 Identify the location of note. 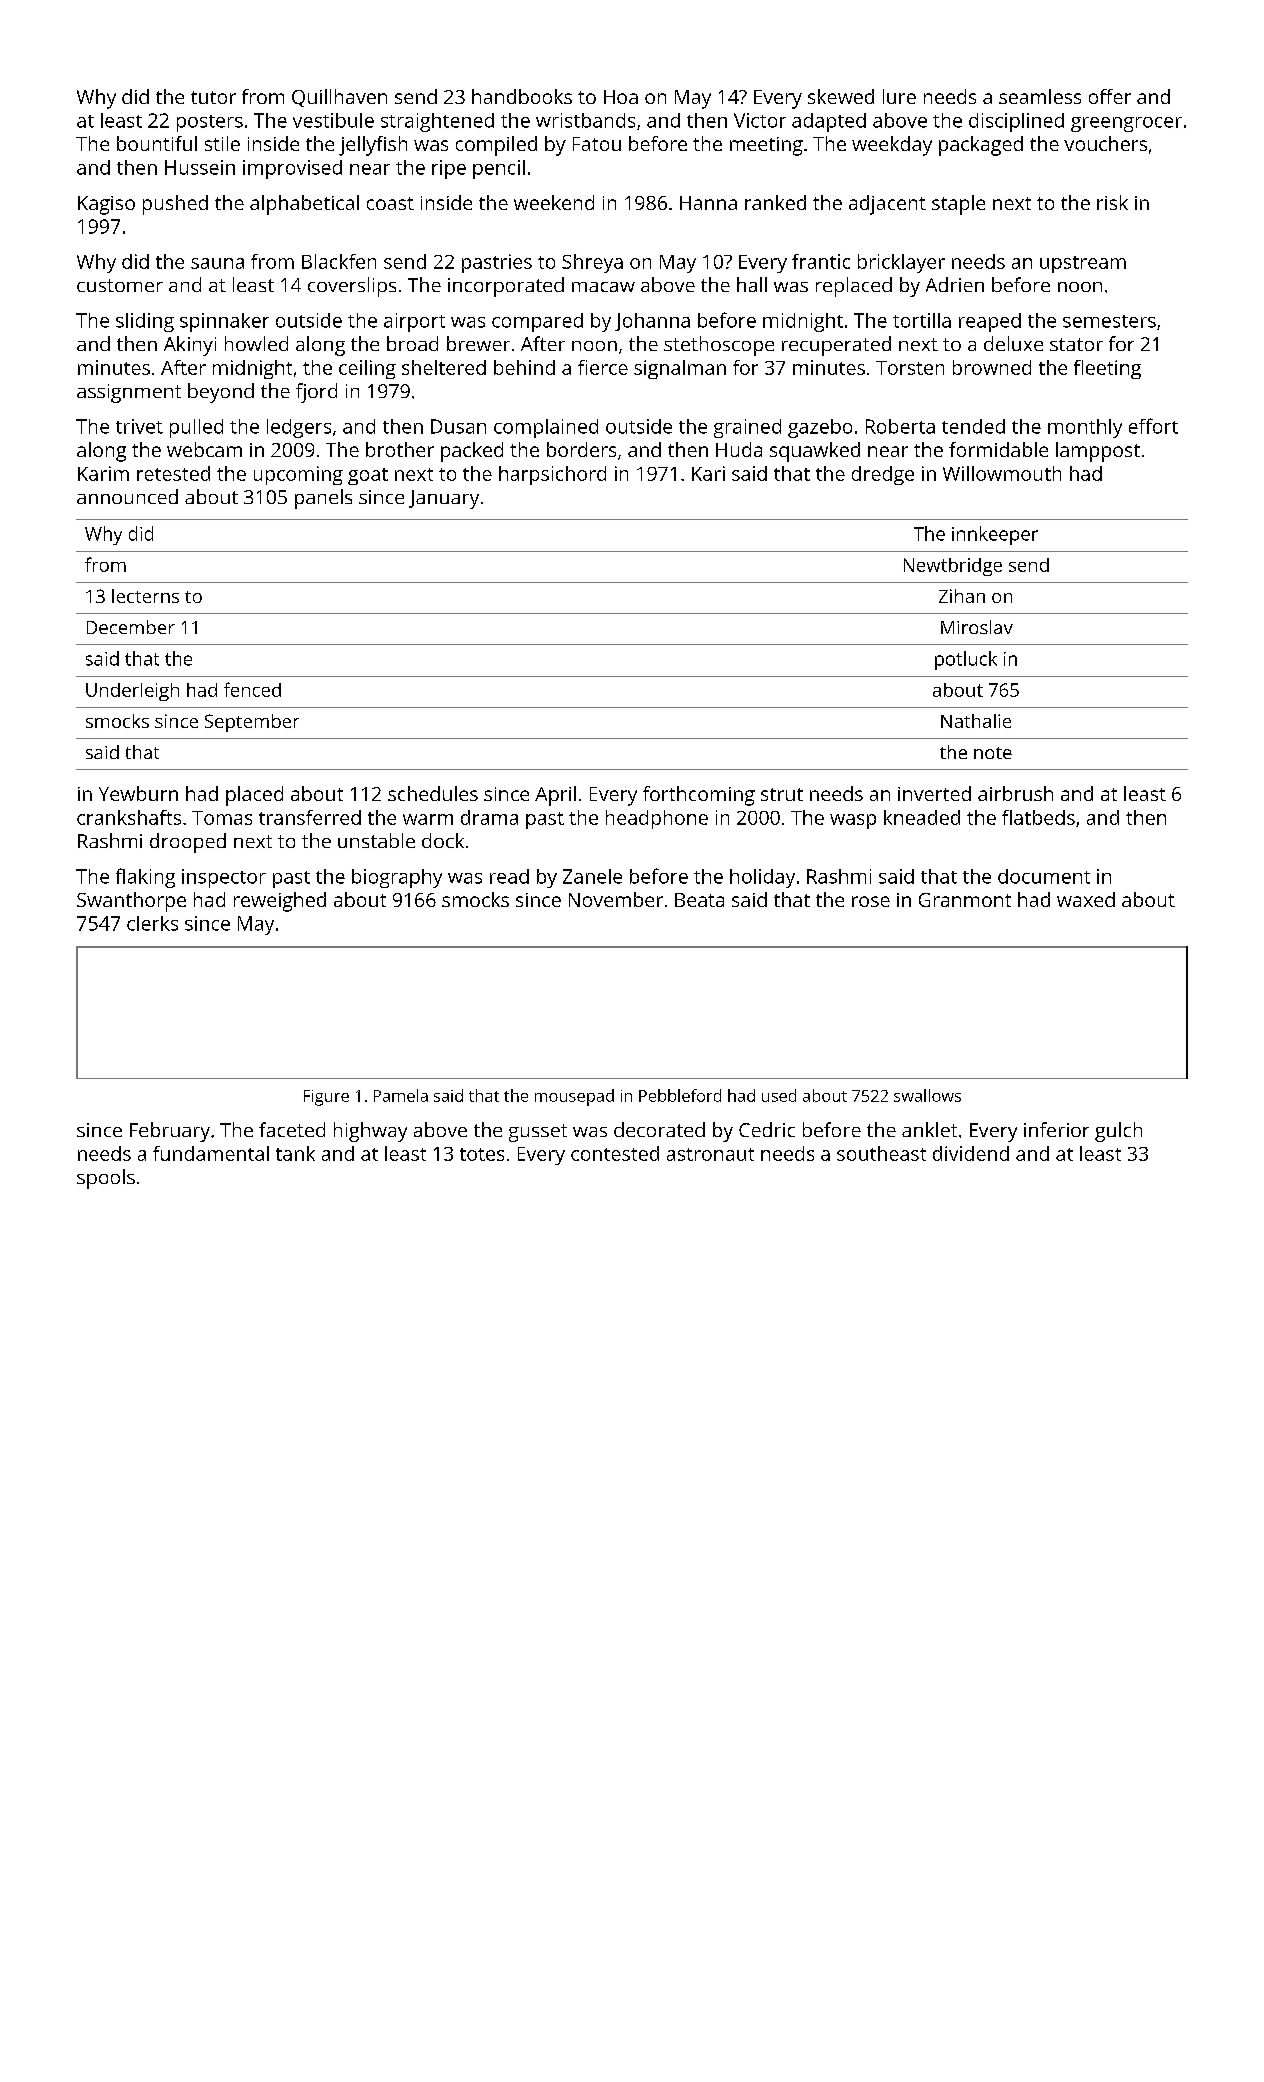
(993, 753).
